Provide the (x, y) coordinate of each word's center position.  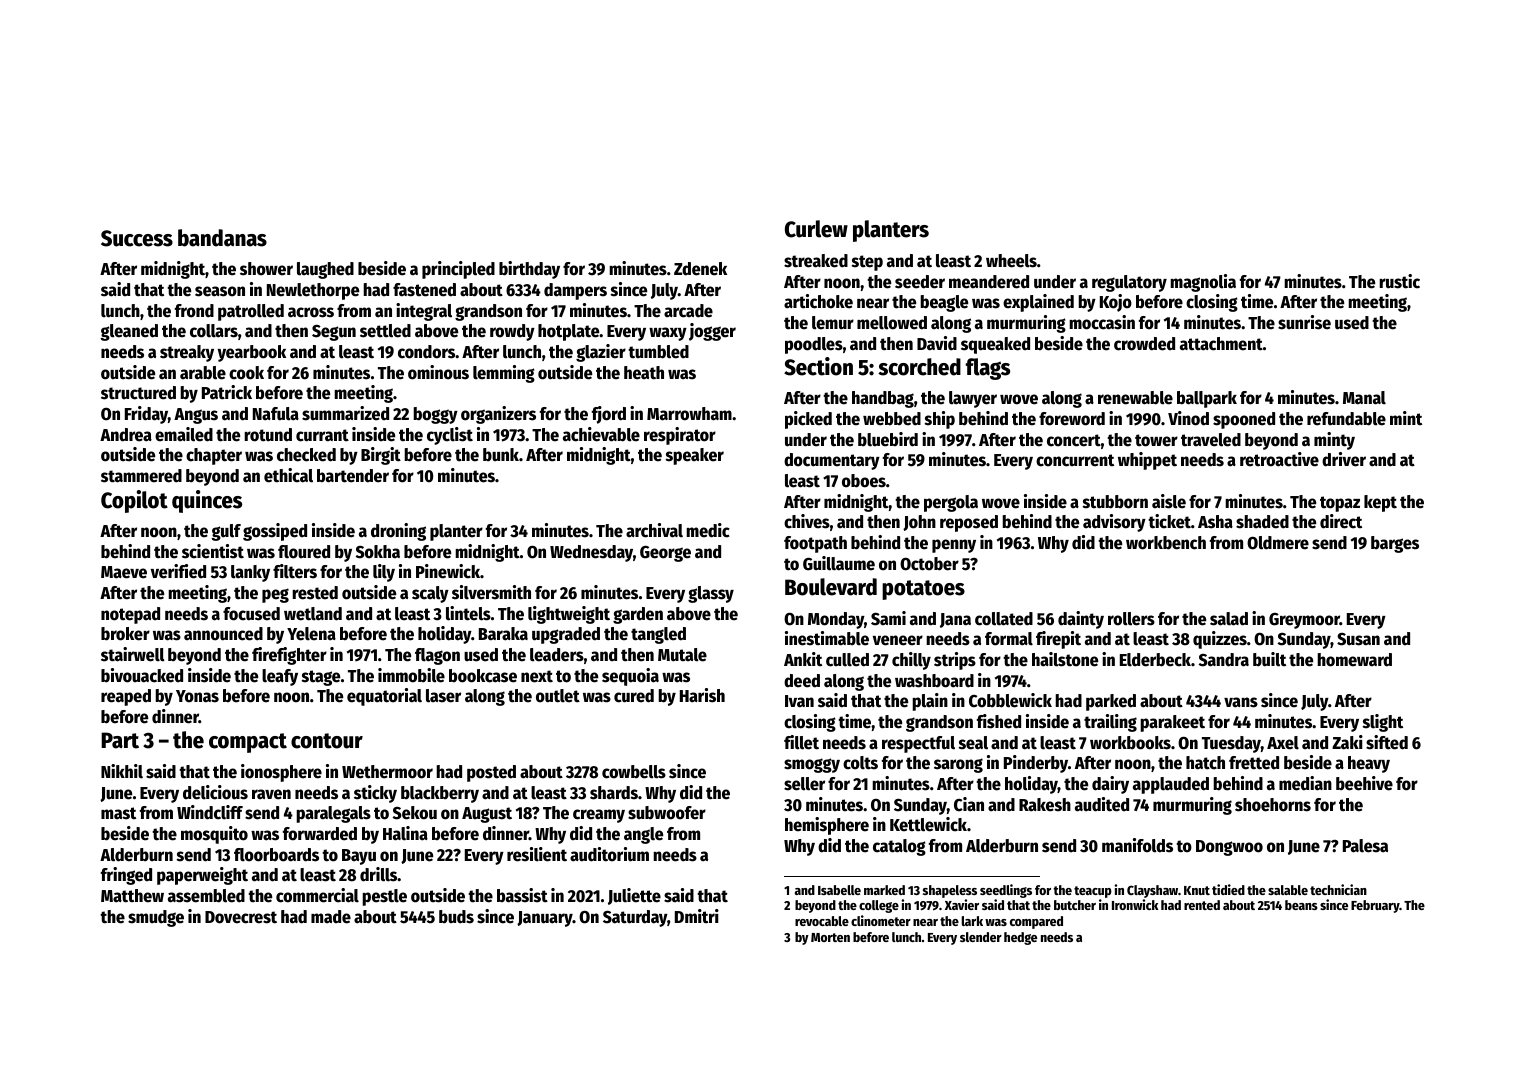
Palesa (1365, 846)
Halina (405, 833)
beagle (944, 303)
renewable (1135, 398)
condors (427, 352)
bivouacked (142, 675)
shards (614, 793)
